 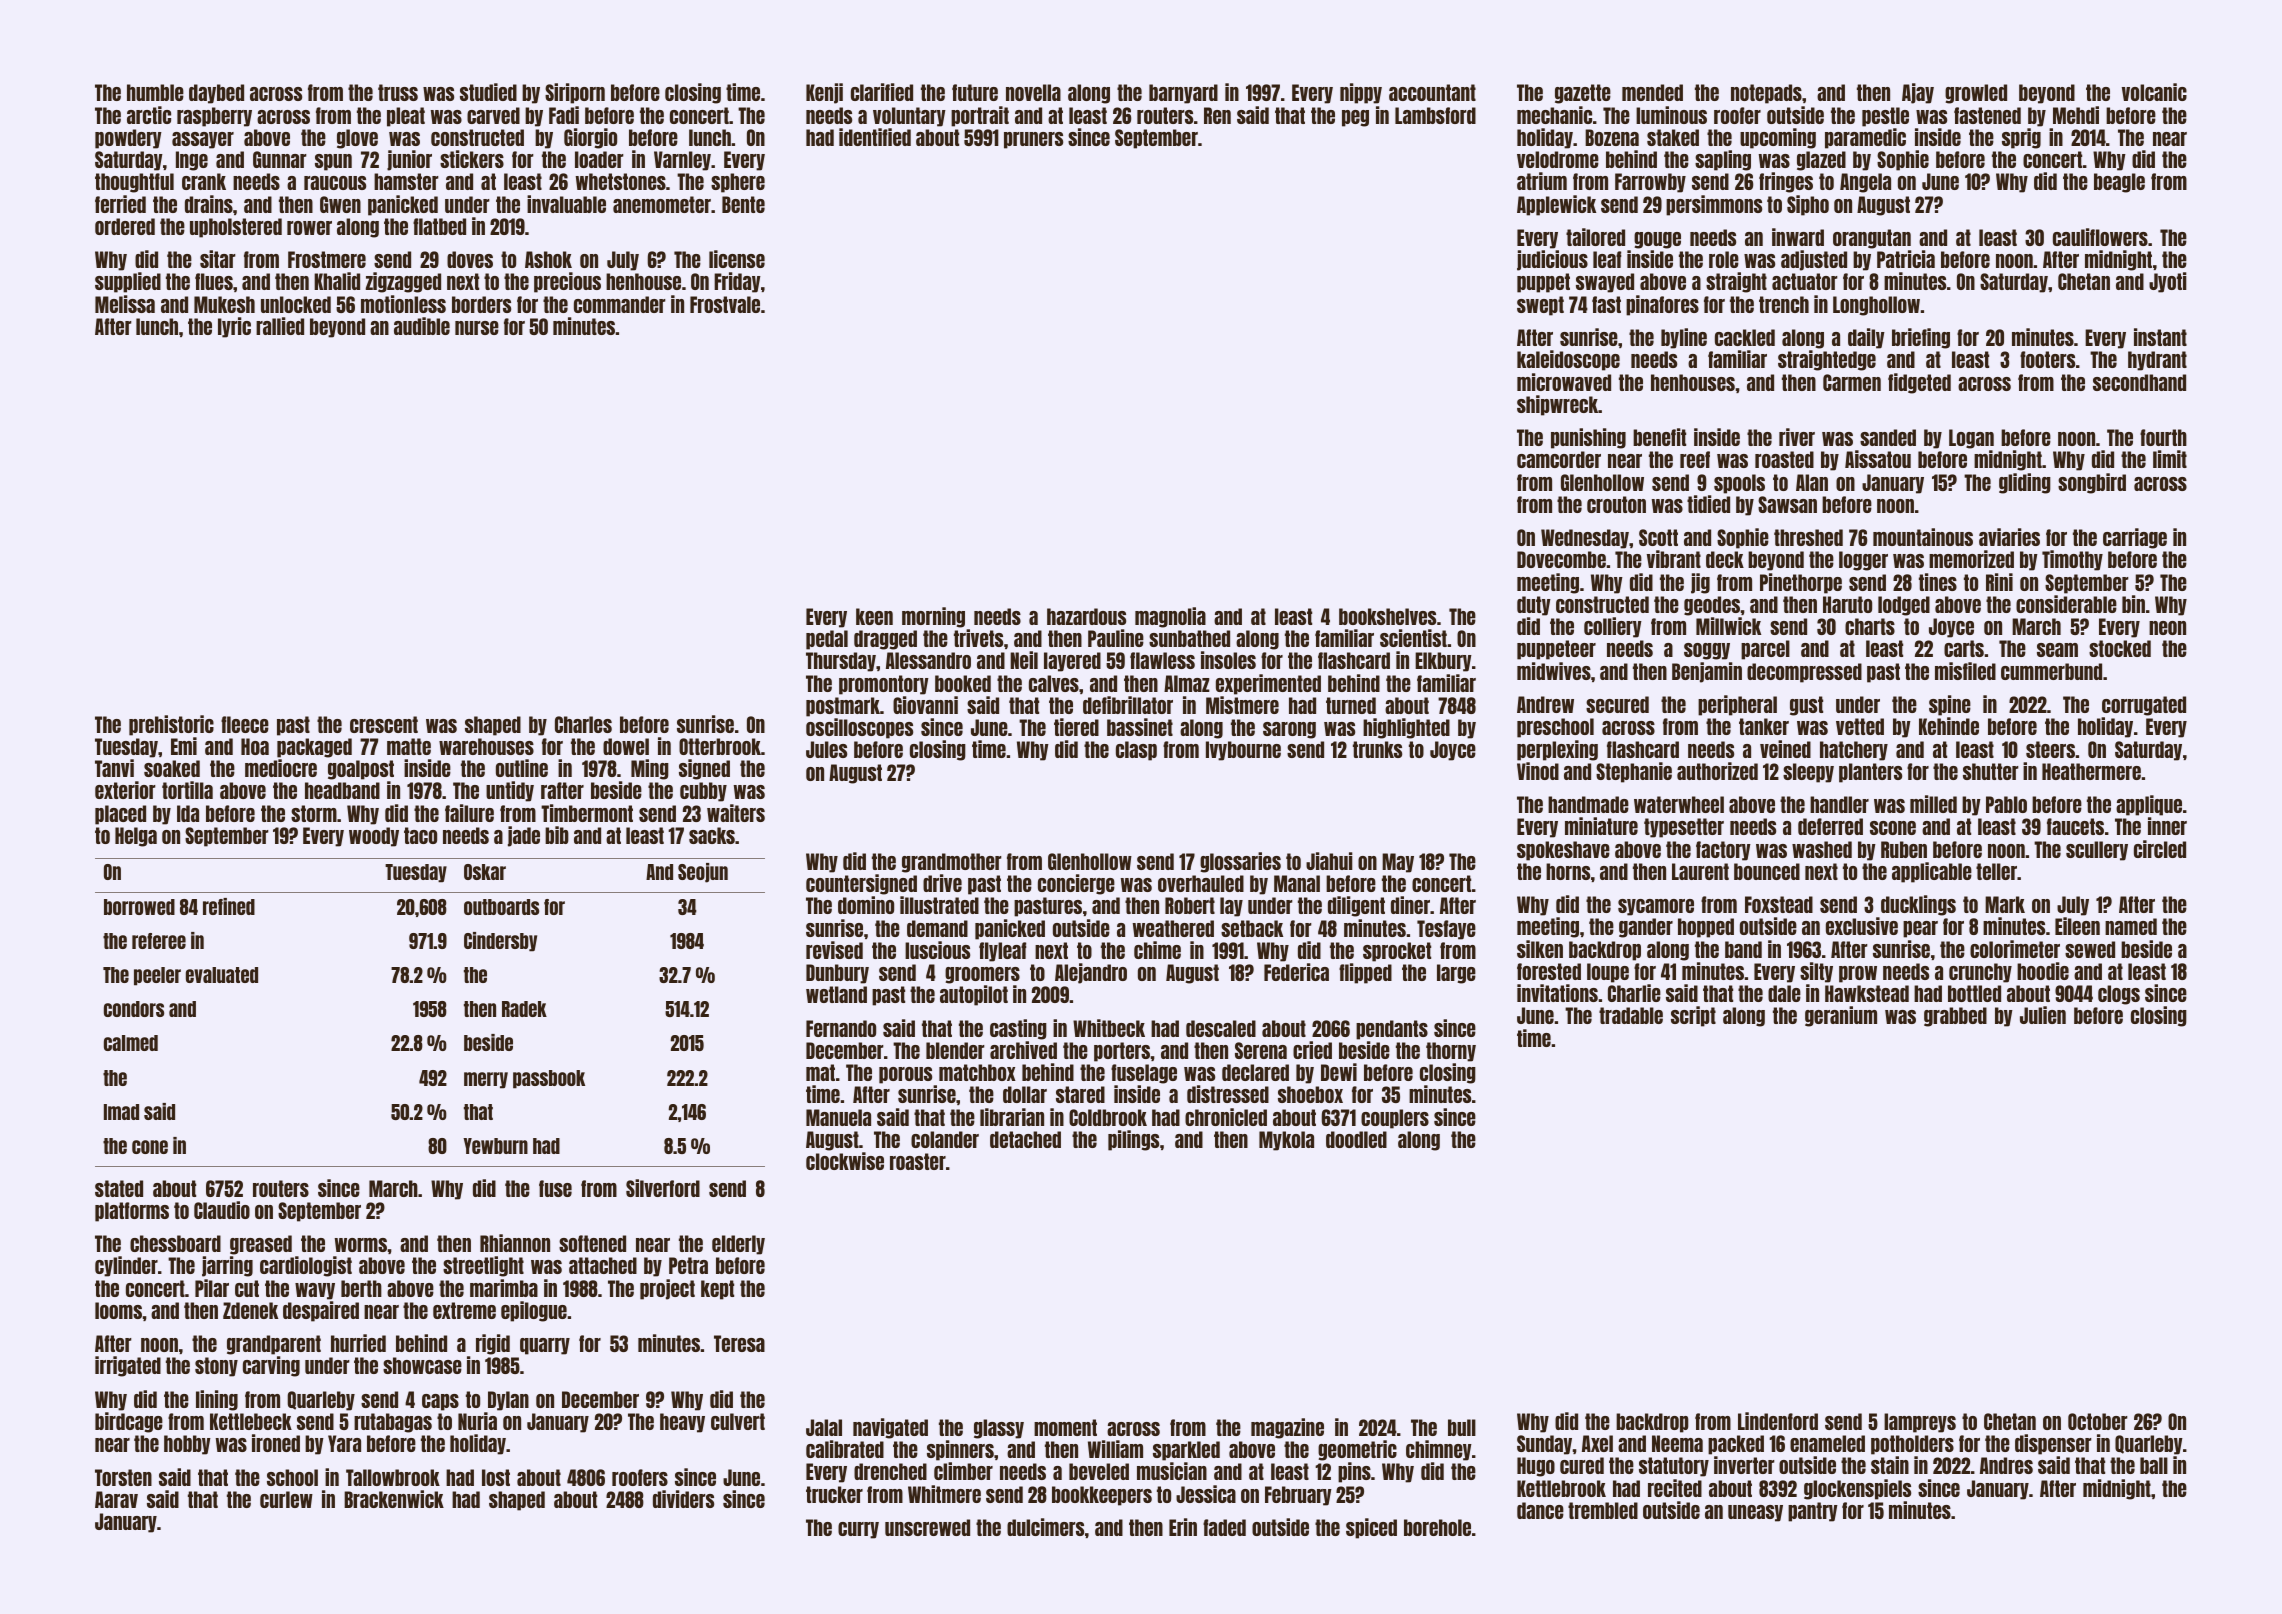 What do you see at coordinates (1652, 92) in the screenshot?
I see `mended` at bounding box center [1652, 92].
